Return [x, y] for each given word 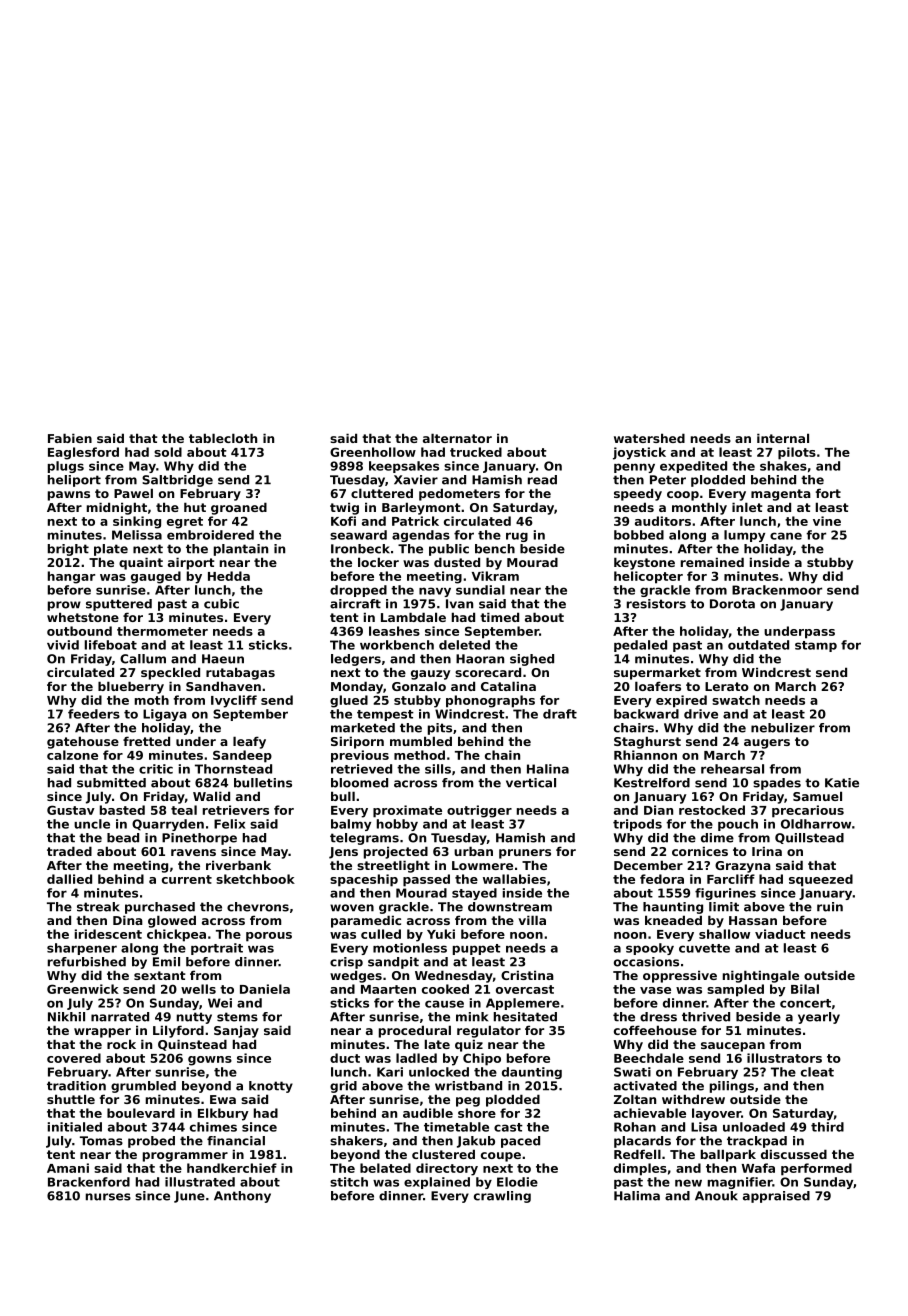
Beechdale [649, 1058]
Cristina [527, 975]
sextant [159, 975]
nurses [108, 1197]
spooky [650, 949]
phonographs [490, 701]
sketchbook [255, 879]
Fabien [70, 438]
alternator [457, 438]
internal [783, 438]
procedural [415, 1031]
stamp [816, 646]
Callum [143, 659]
